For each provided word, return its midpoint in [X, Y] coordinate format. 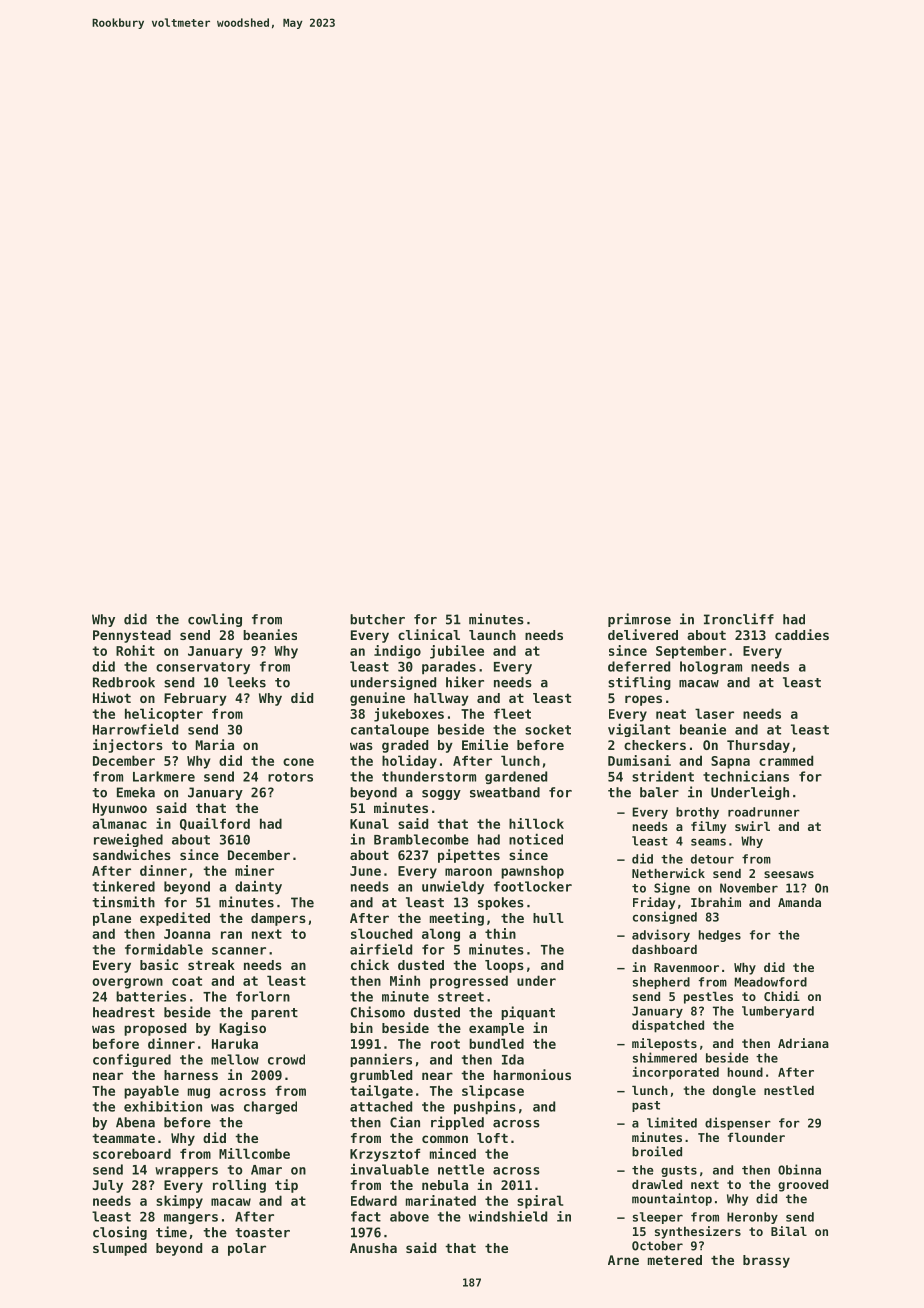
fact [366, 1216]
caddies [802, 634]
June [365, 871]
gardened [516, 777]
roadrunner [764, 812]
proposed [155, 1029]
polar [247, 1249]
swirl [752, 826]
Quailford [215, 824]
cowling [215, 620]
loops [504, 966]
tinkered [124, 886]
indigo [397, 652]
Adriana [803, 1043]
